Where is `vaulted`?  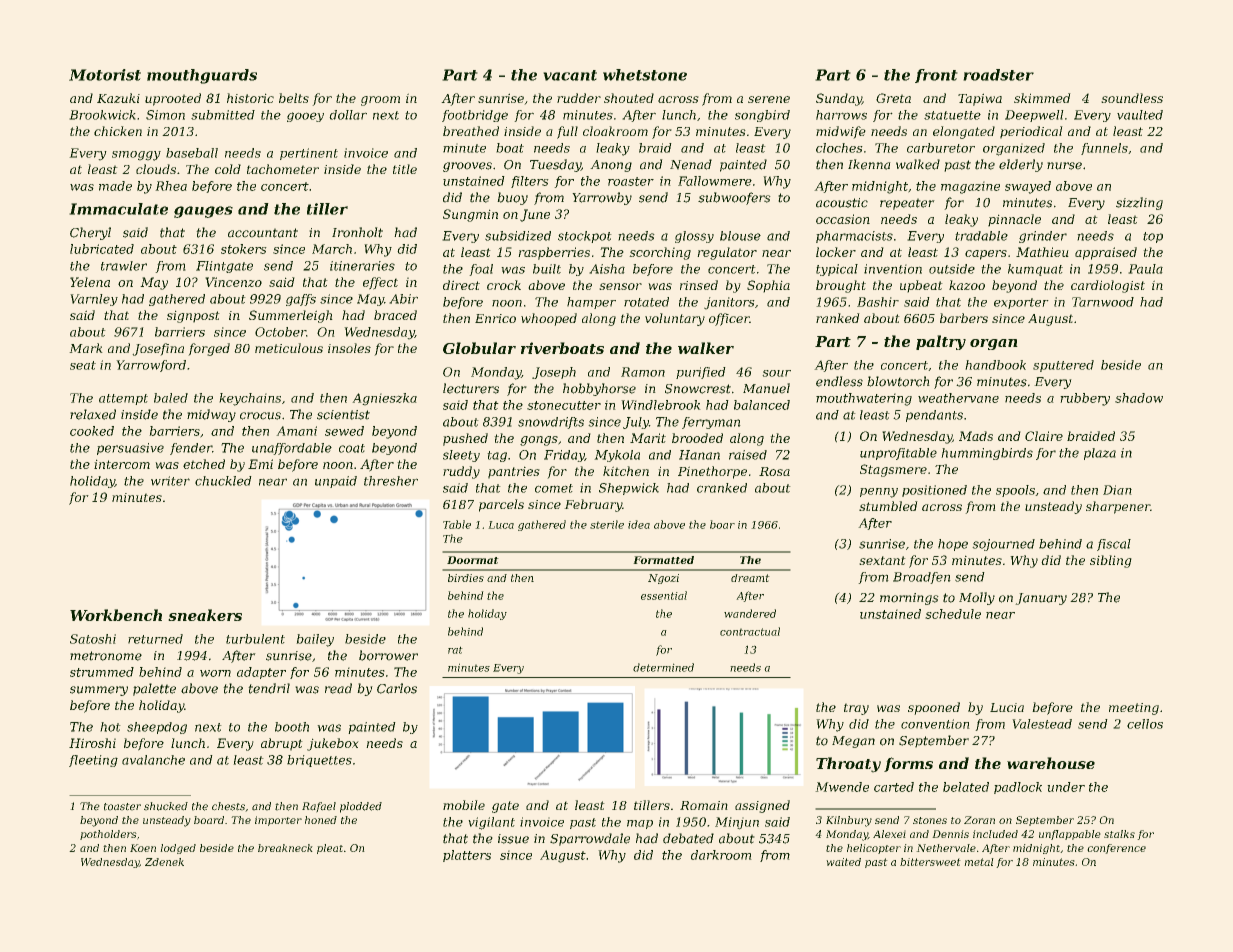 vaulted is located at coordinates (1140, 115).
